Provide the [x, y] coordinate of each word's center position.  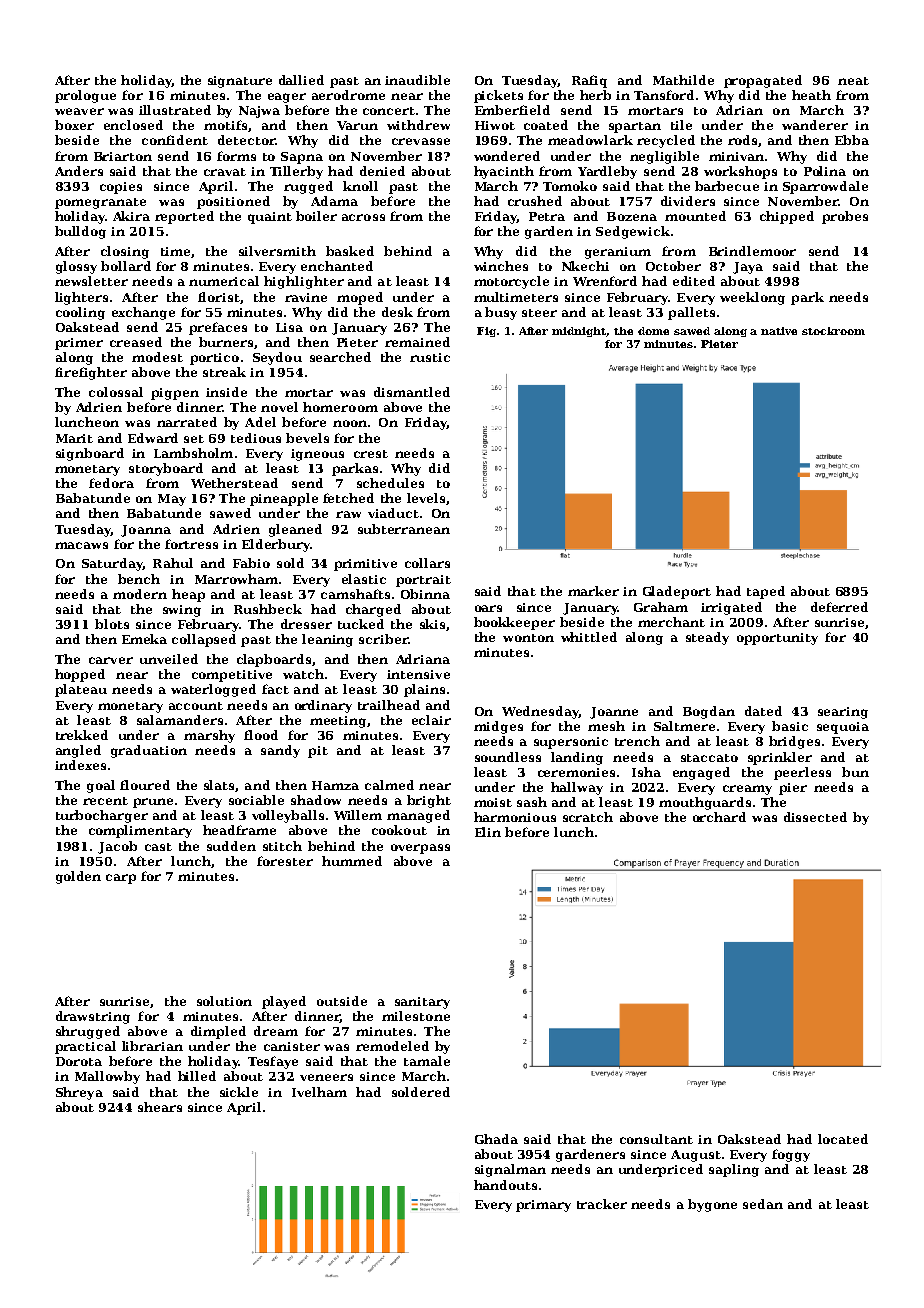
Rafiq [589, 81]
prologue [85, 96]
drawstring [93, 1017]
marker [593, 591]
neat [853, 81]
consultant [656, 1139]
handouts [505, 1185]
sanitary [422, 1003]
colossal [116, 392]
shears [160, 1107]
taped [766, 592]
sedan [763, 1204]
